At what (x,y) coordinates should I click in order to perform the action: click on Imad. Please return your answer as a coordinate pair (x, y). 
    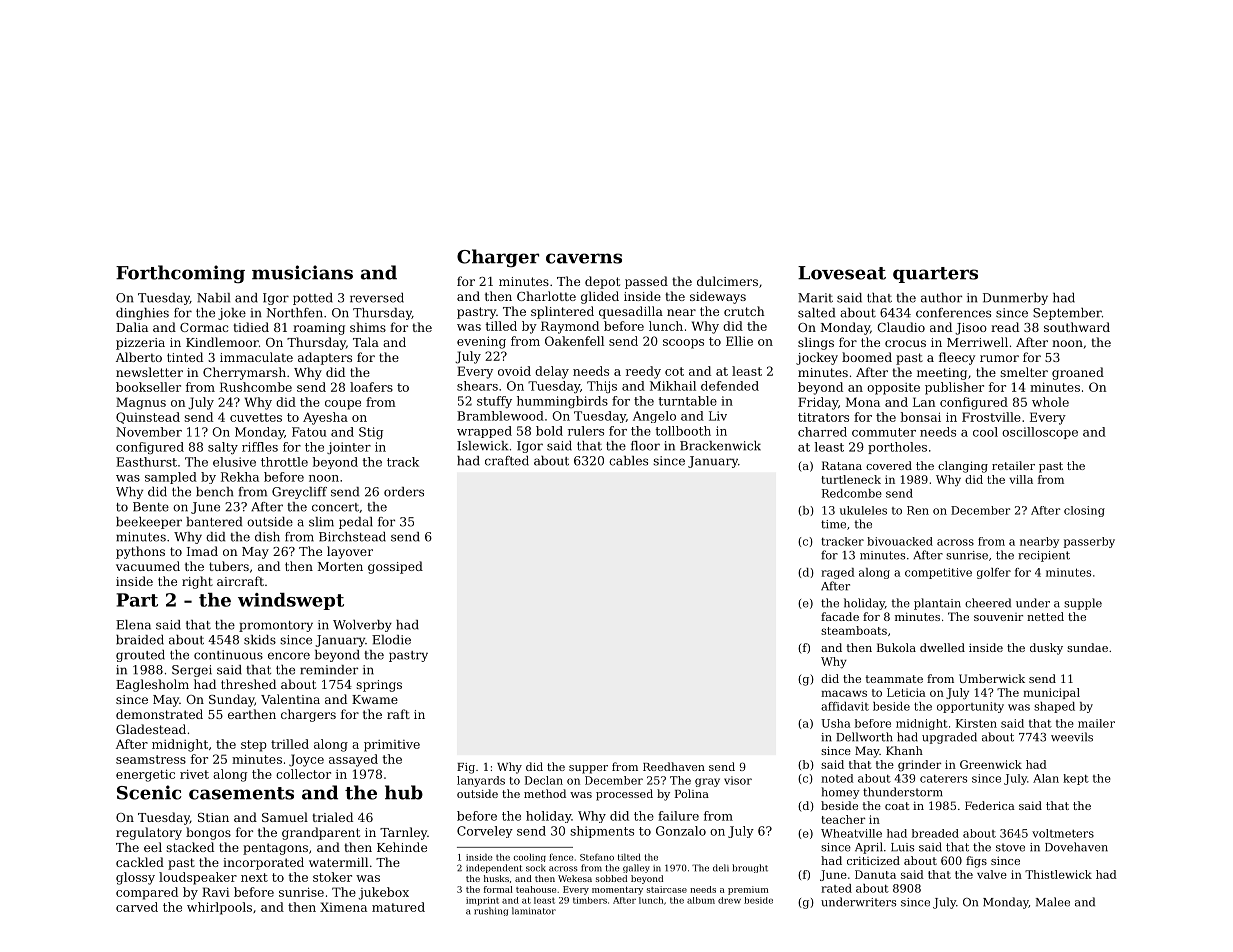
    Looking at the image, I should click on (202, 551).
